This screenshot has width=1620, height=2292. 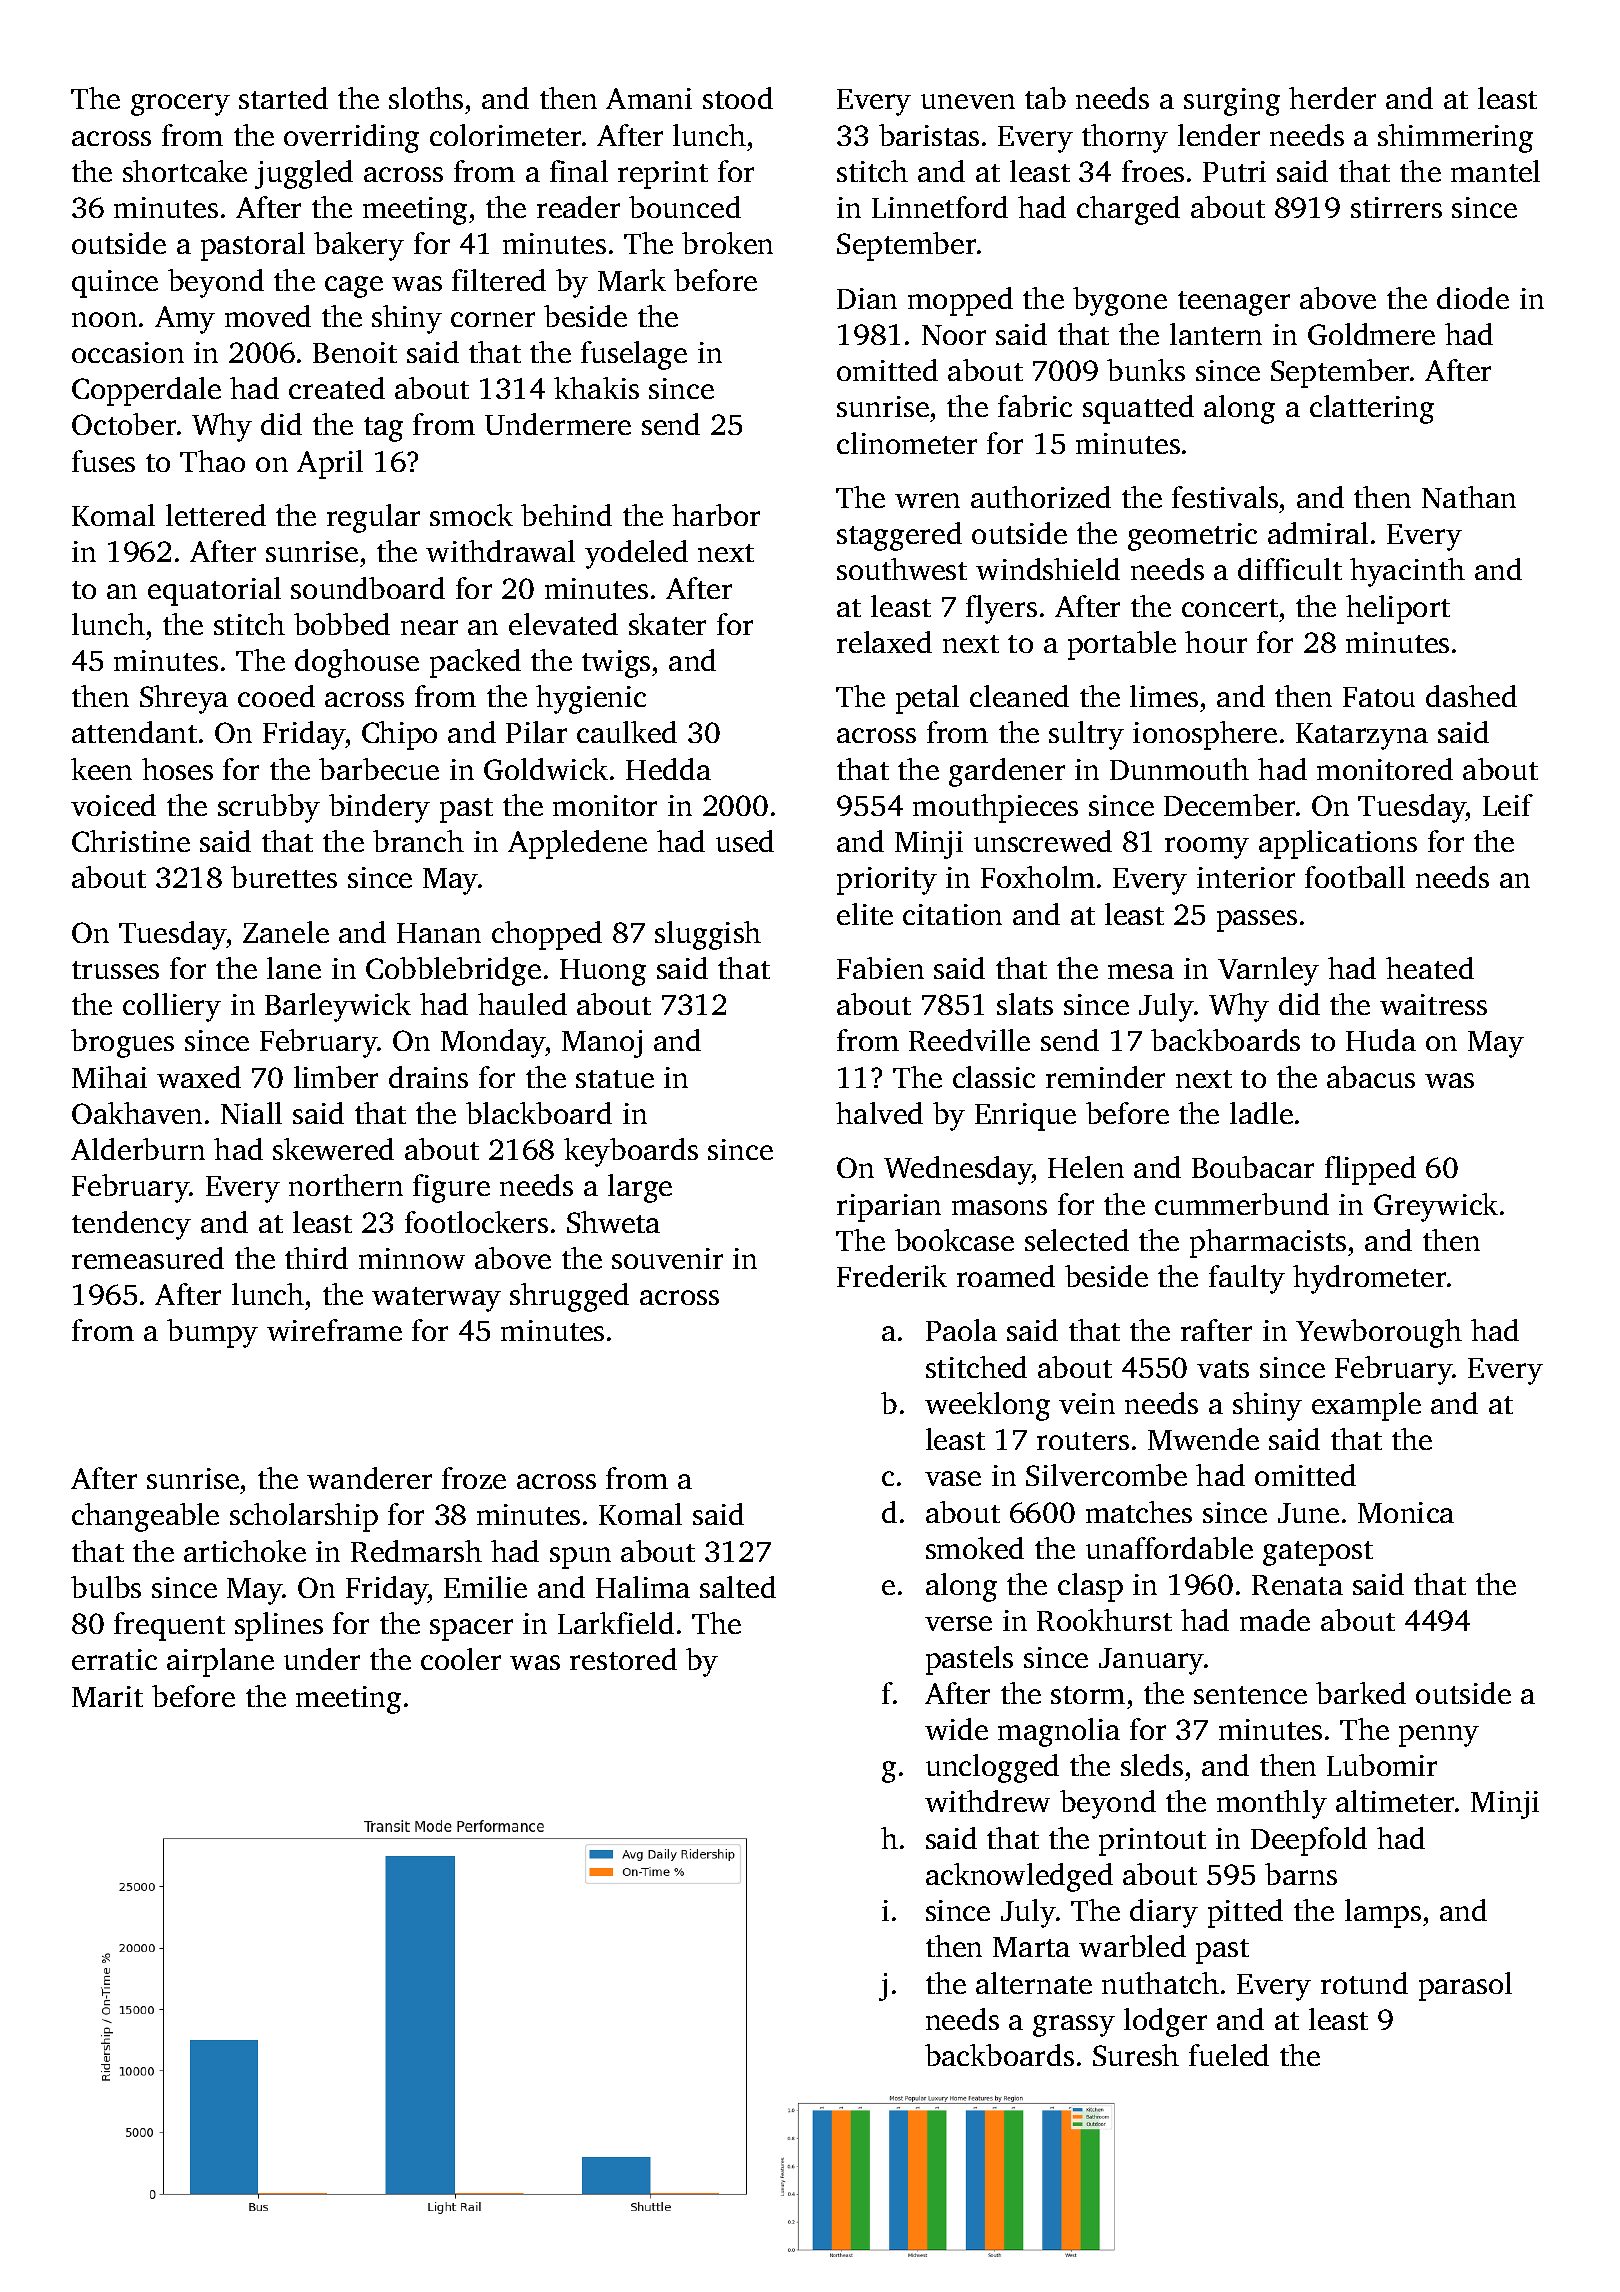 What do you see at coordinates (148, 1258) in the screenshot?
I see `remeasured` at bounding box center [148, 1258].
